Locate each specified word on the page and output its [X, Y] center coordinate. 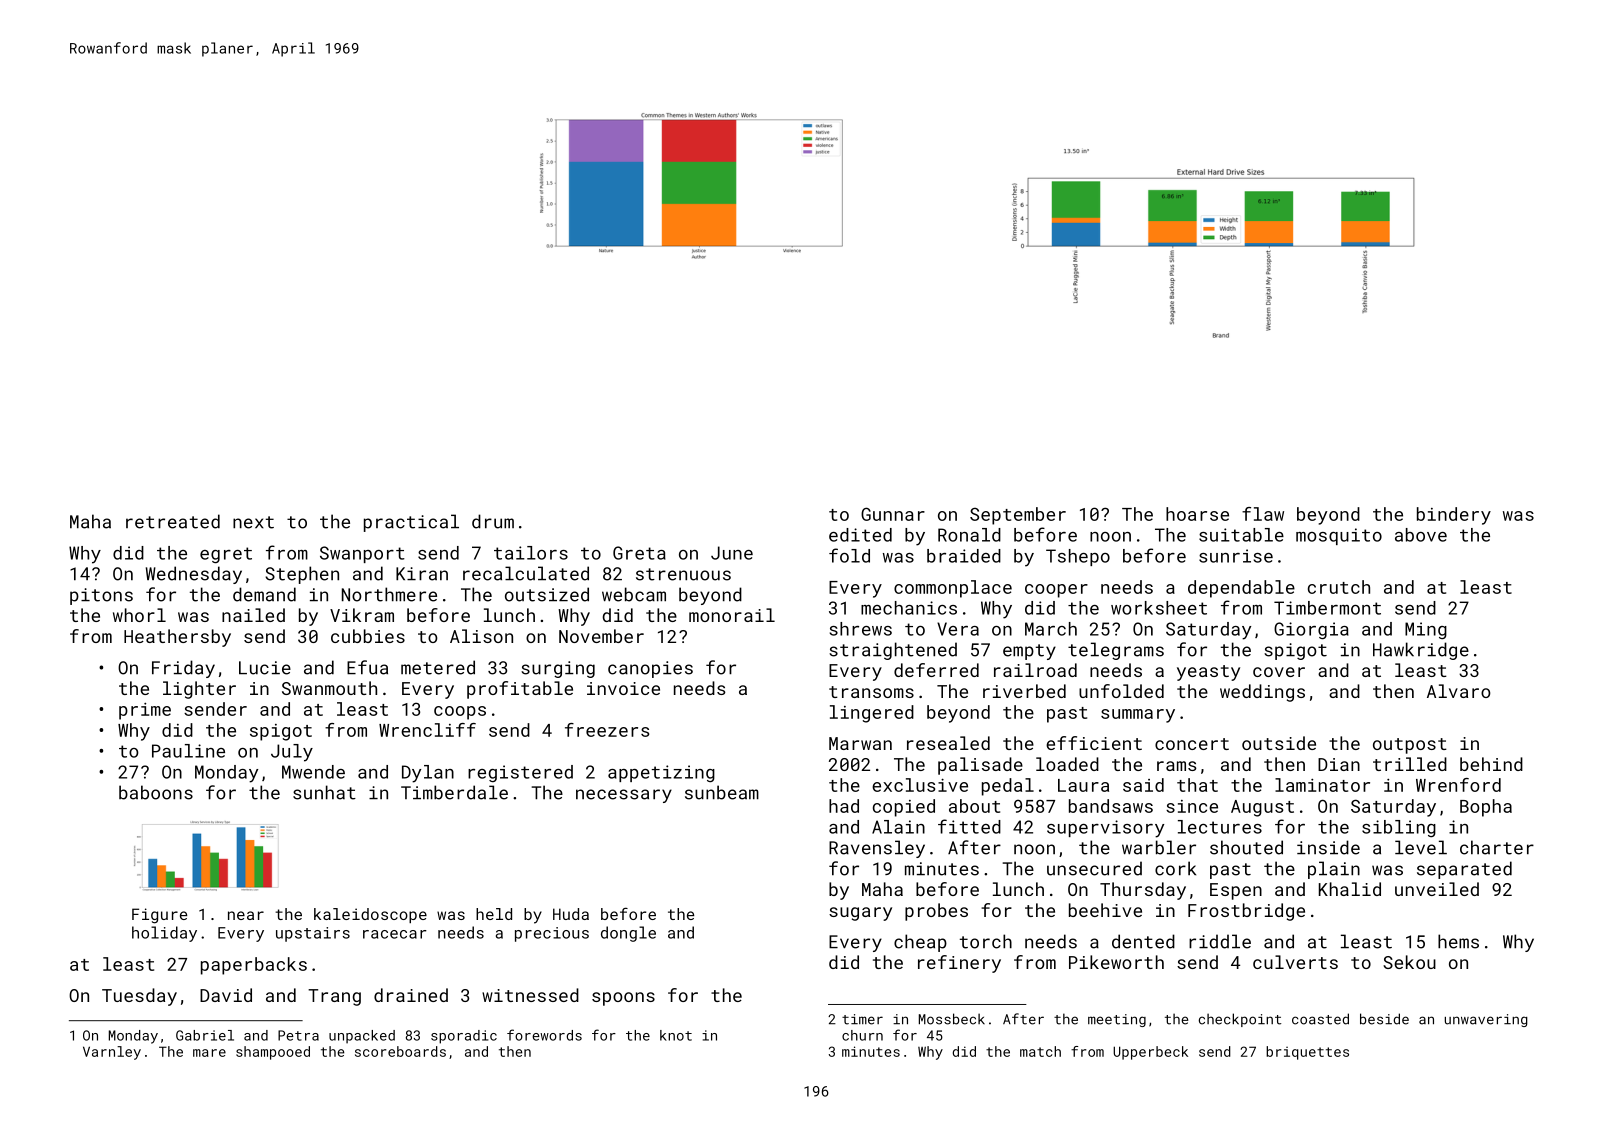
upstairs [313, 934]
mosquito [1339, 536]
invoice [623, 688]
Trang [334, 997]
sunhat [324, 792]
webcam [634, 594]
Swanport [362, 554]
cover [1279, 672]
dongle [628, 934]
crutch [1339, 587]
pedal [1008, 787]
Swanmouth [329, 688]
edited [860, 535]
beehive [1105, 910]
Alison [481, 636]
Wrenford [1458, 785]
